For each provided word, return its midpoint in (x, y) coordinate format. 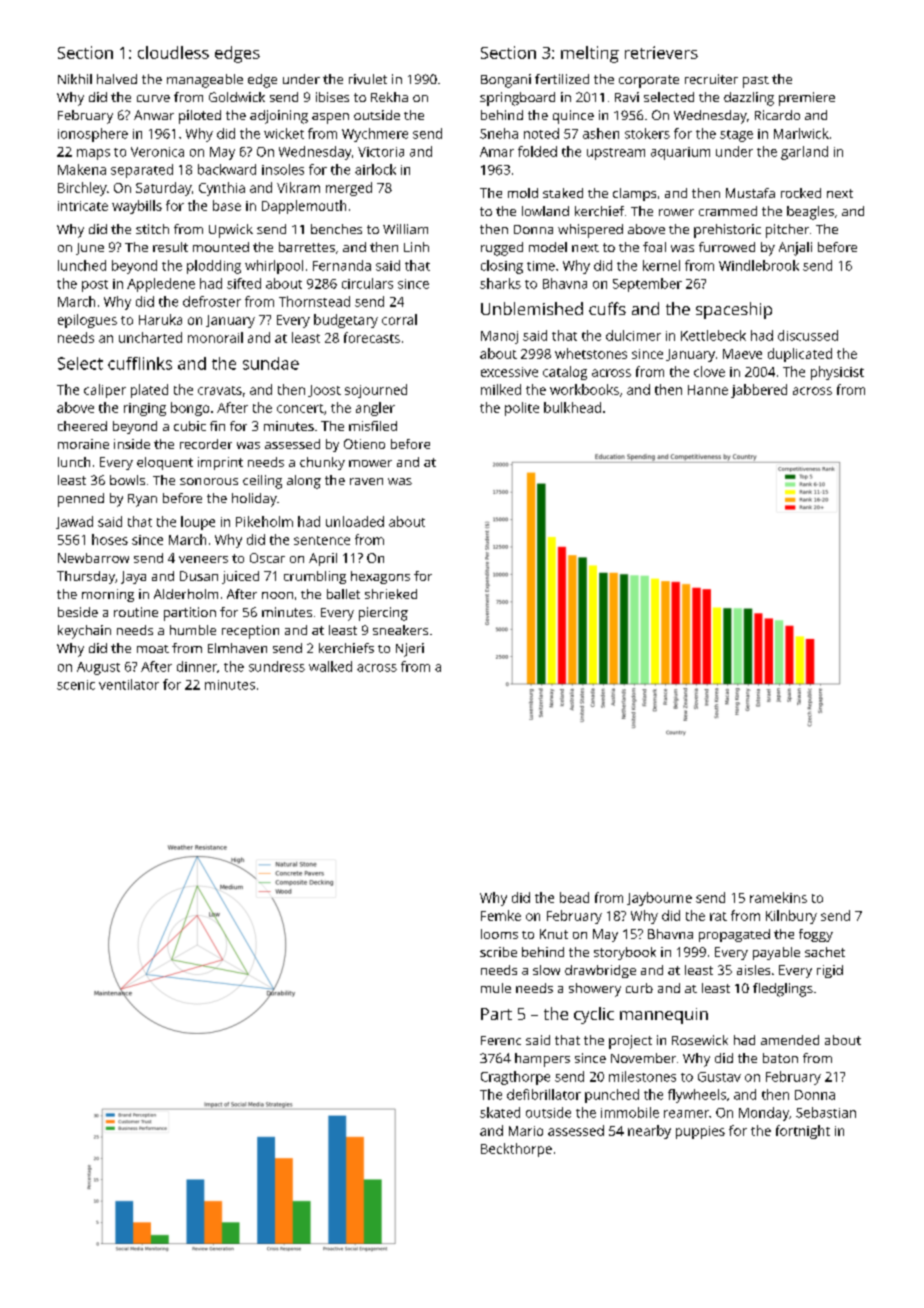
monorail (215, 337)
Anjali (795, 249)
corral (399, 319)
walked (330, 666)
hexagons (380, 577)
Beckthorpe (516, 1150)
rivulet (368, 79)
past (756, 82)
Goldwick (237, 97)
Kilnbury (791, 917)
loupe (198, 523)
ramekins (778, 897)
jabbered (759, 391)
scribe (498, 952)
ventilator (129, 684)
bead (574, 897)
